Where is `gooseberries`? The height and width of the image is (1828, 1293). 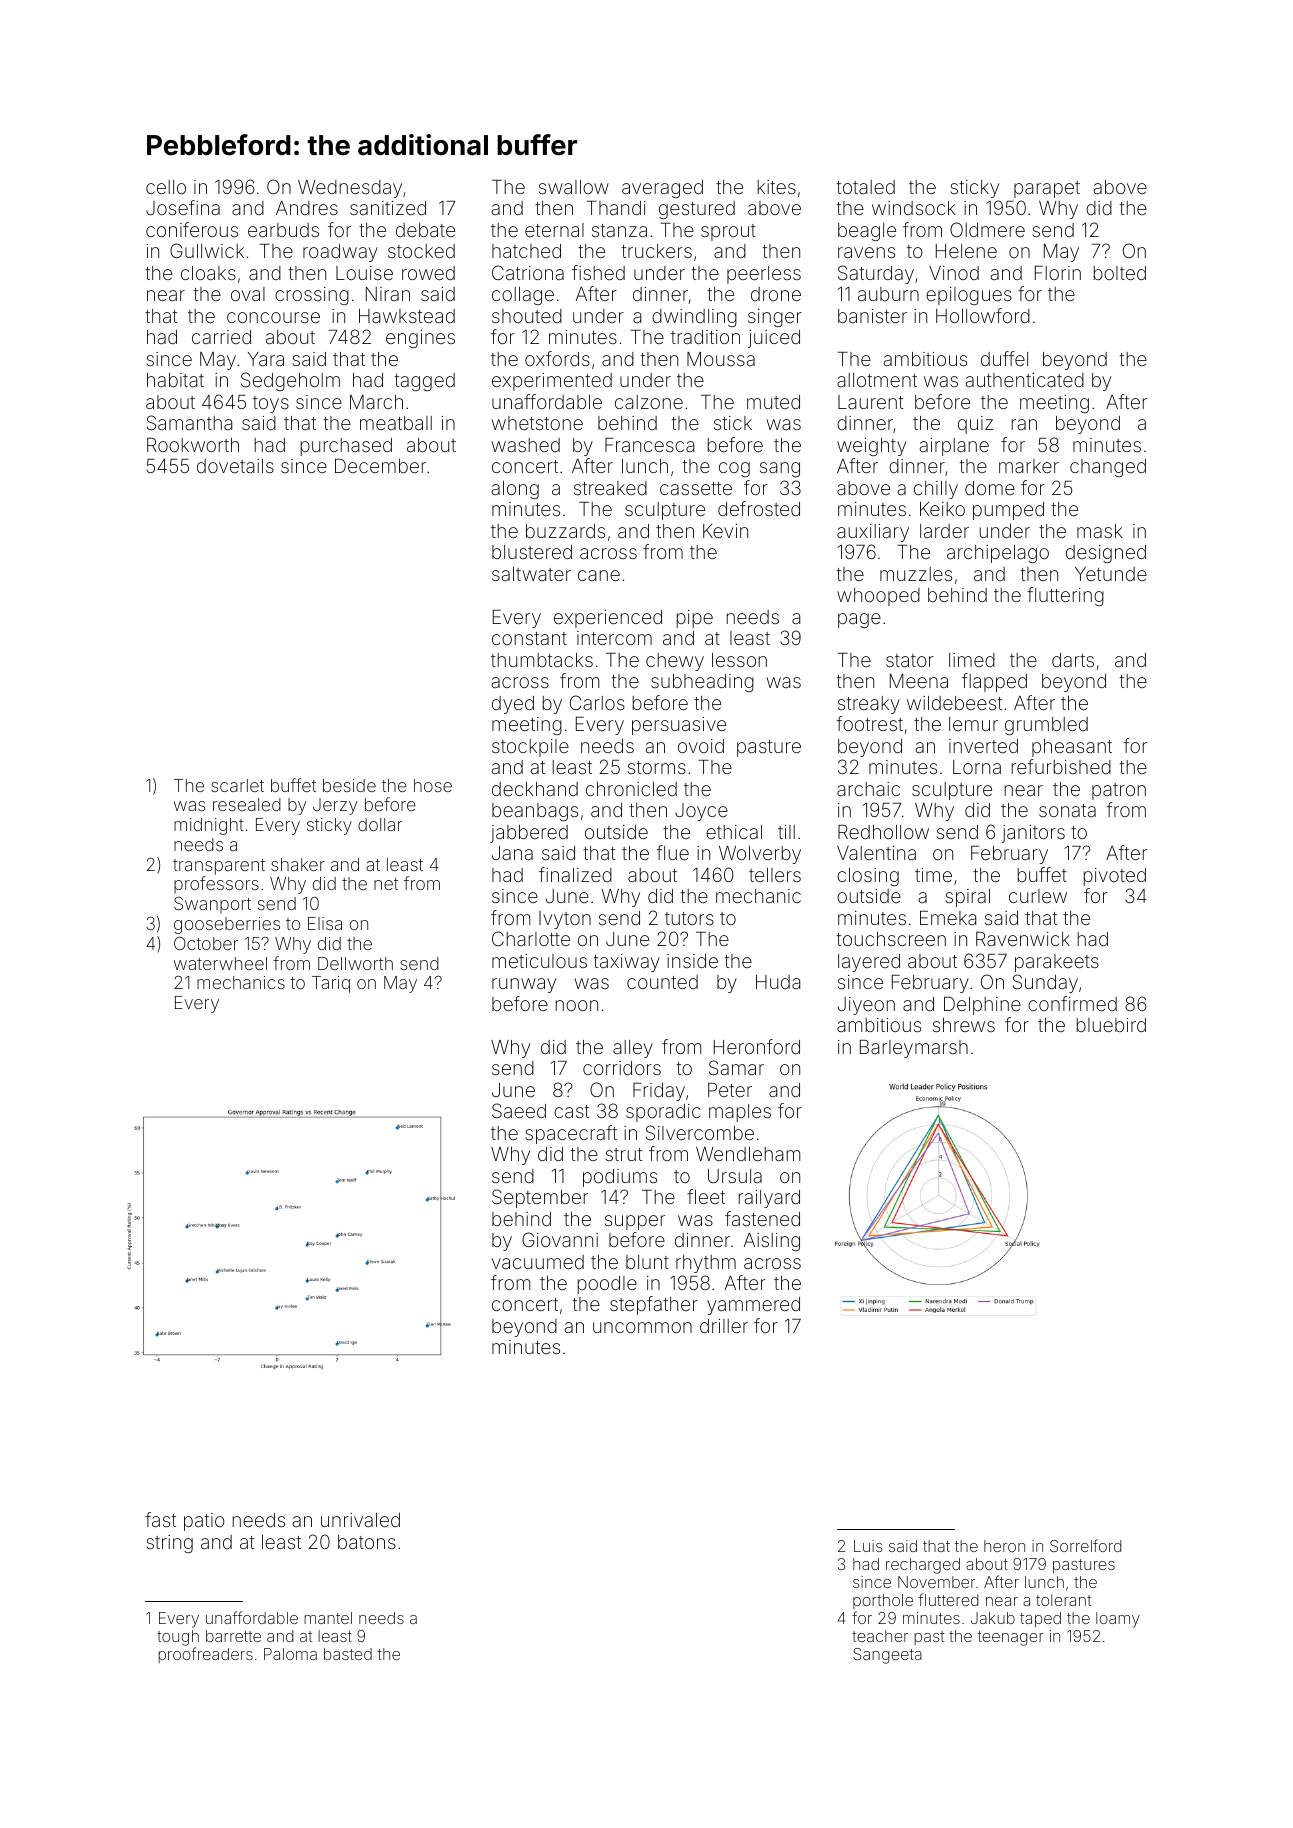
gooseberries is located at coordinates (227, 925).
